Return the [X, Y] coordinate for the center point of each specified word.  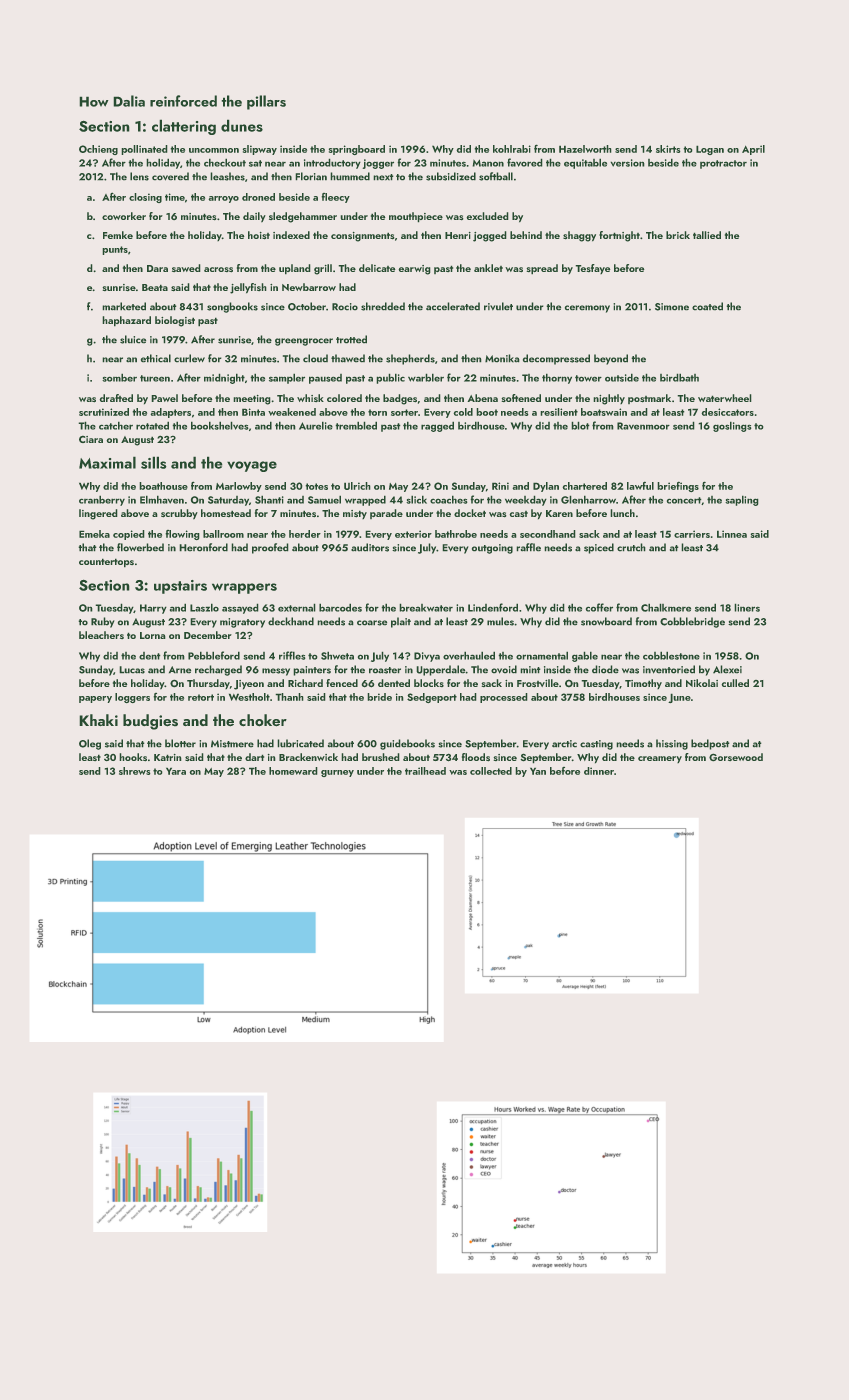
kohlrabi [512, 149]
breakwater [426, 607]
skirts [668, 149]
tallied [707, 235]
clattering [184, 127]
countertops [106, 563]
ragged [437, 426]
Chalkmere [666, 607]
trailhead [425, 771]
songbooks [232, 307]
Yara [176, 771]
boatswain [604, 412]
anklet [488, 268]
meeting [252, 400]
